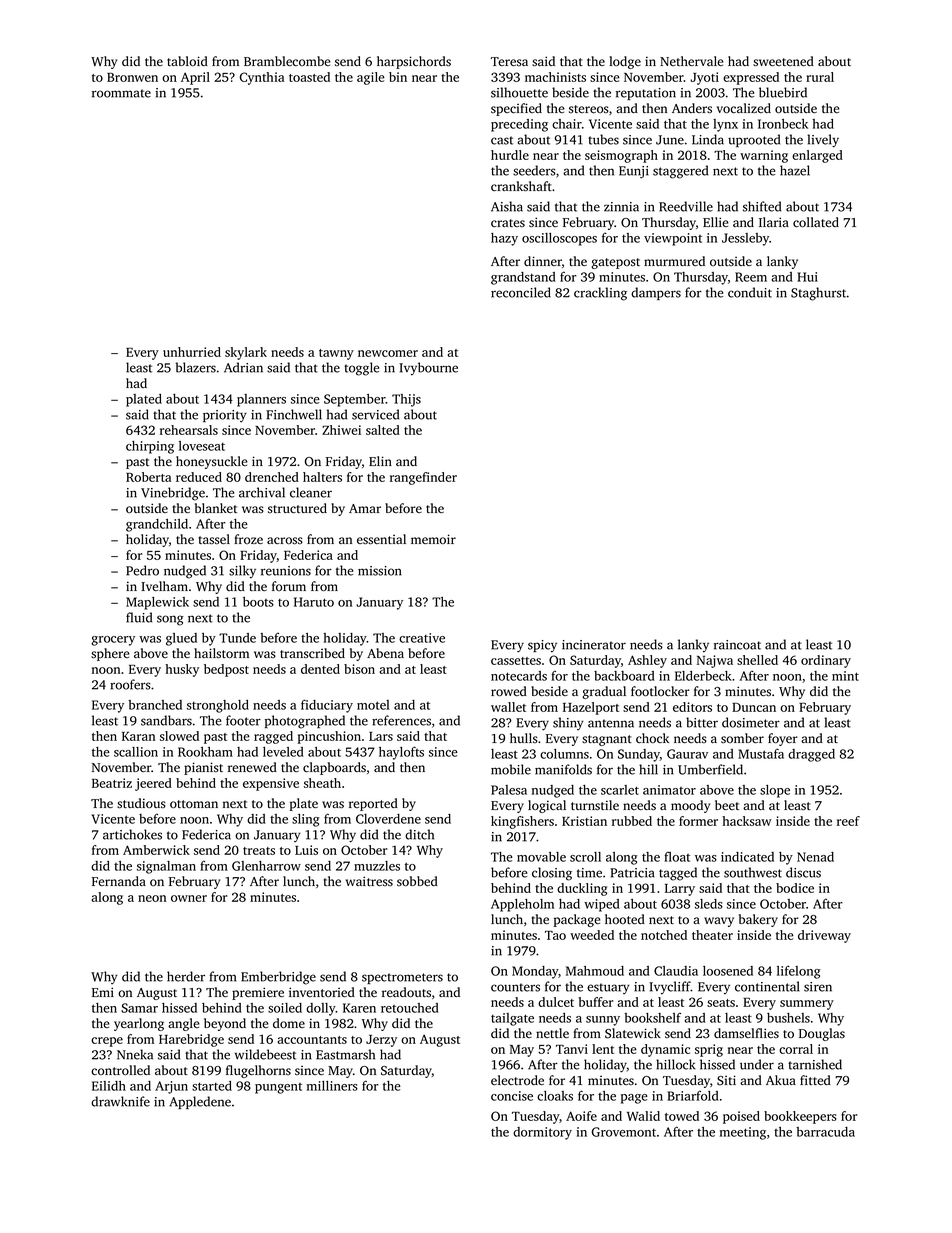  What do you see at coordinates (433, 539) in the screenshot?
I see `memoir` at bounding box center [433, 539].
